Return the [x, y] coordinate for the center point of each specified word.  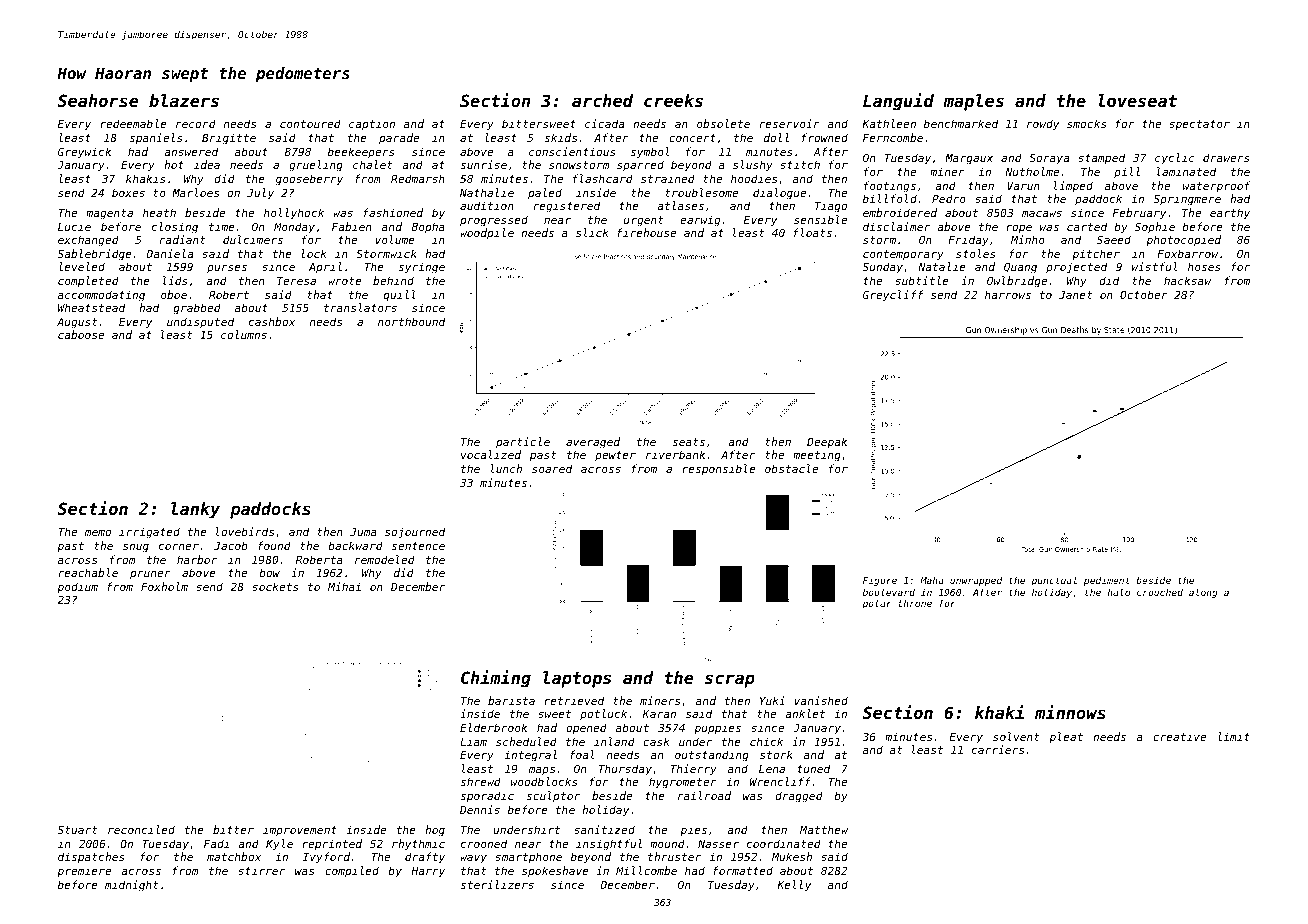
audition [487, 205]
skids [561, 137]
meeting [817, 456]
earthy [1230, 213]
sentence [418, 546]
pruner [150, 575]
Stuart [77, 829]
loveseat [1137, 100]
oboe [174, 294]
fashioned [393, 212]
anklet [805, 713]
